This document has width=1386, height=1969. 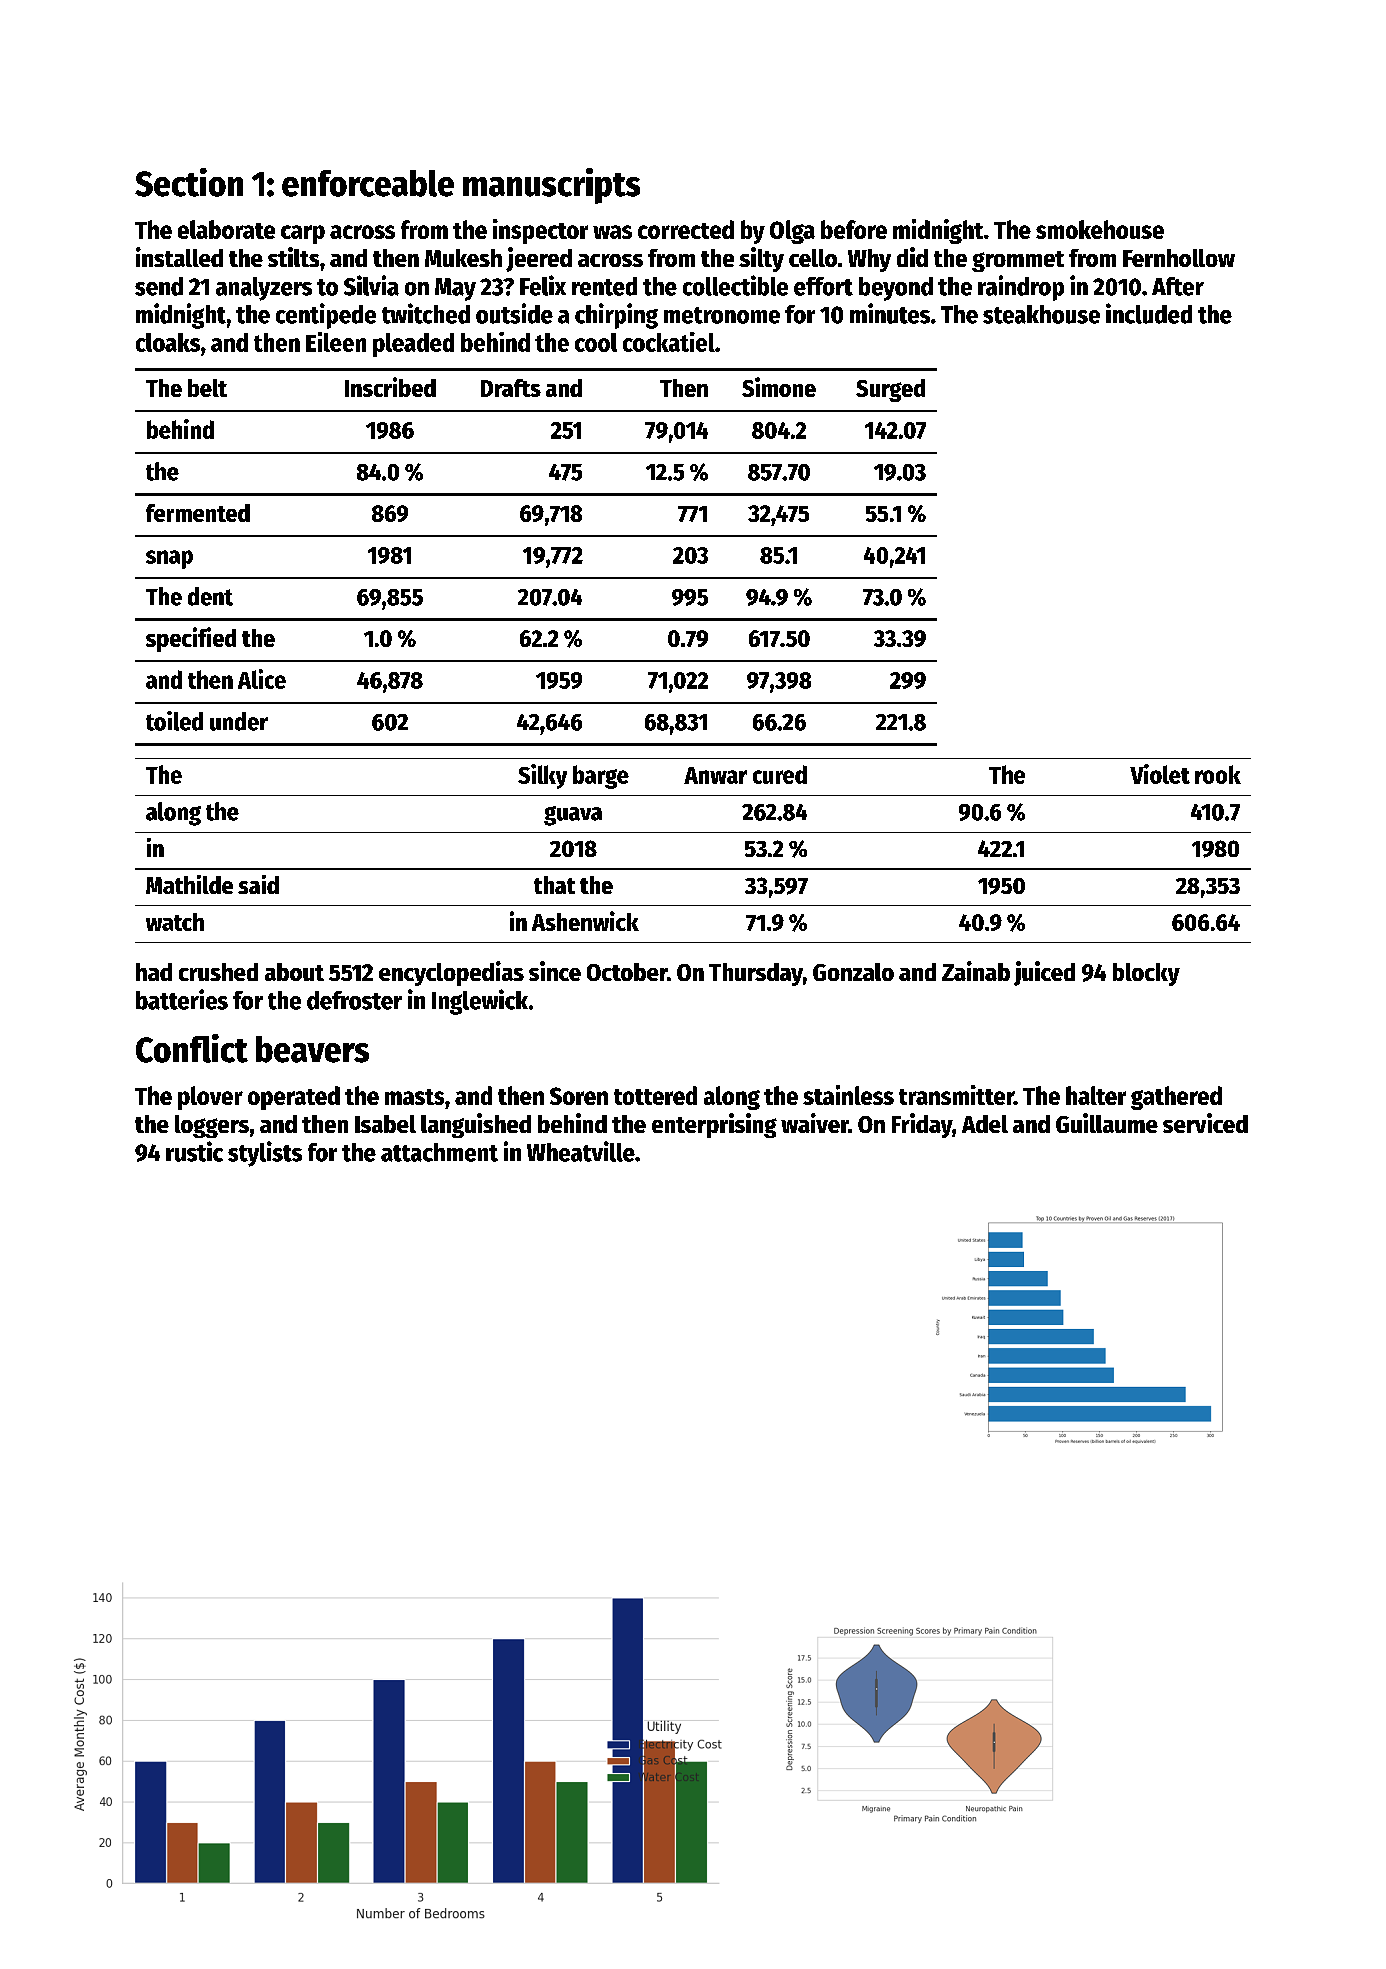 I want to click on that, so click(x=554, y=885).
